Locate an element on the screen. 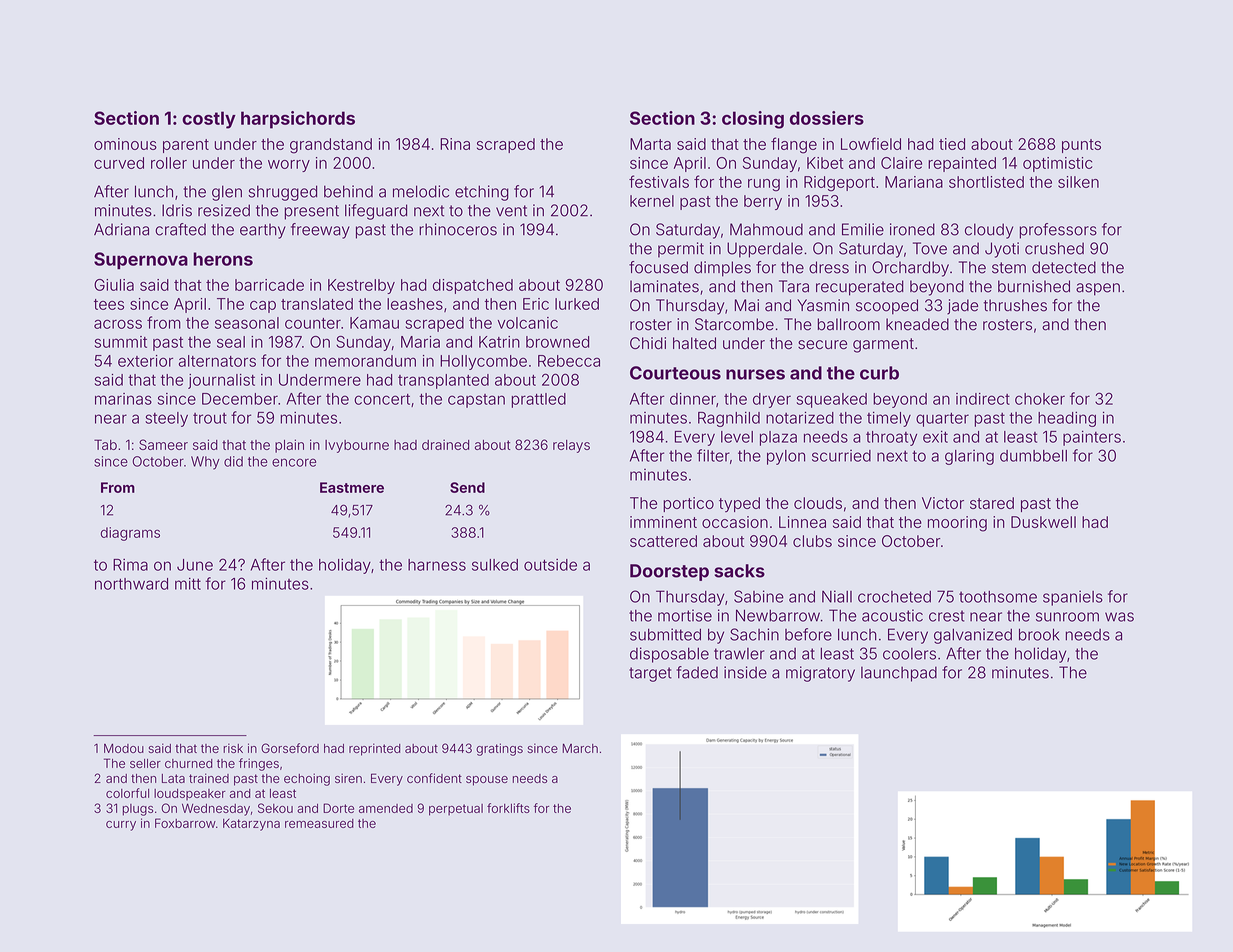 This screenshot has height=952, width=1233. timely is located at coordinates (889, 419).
